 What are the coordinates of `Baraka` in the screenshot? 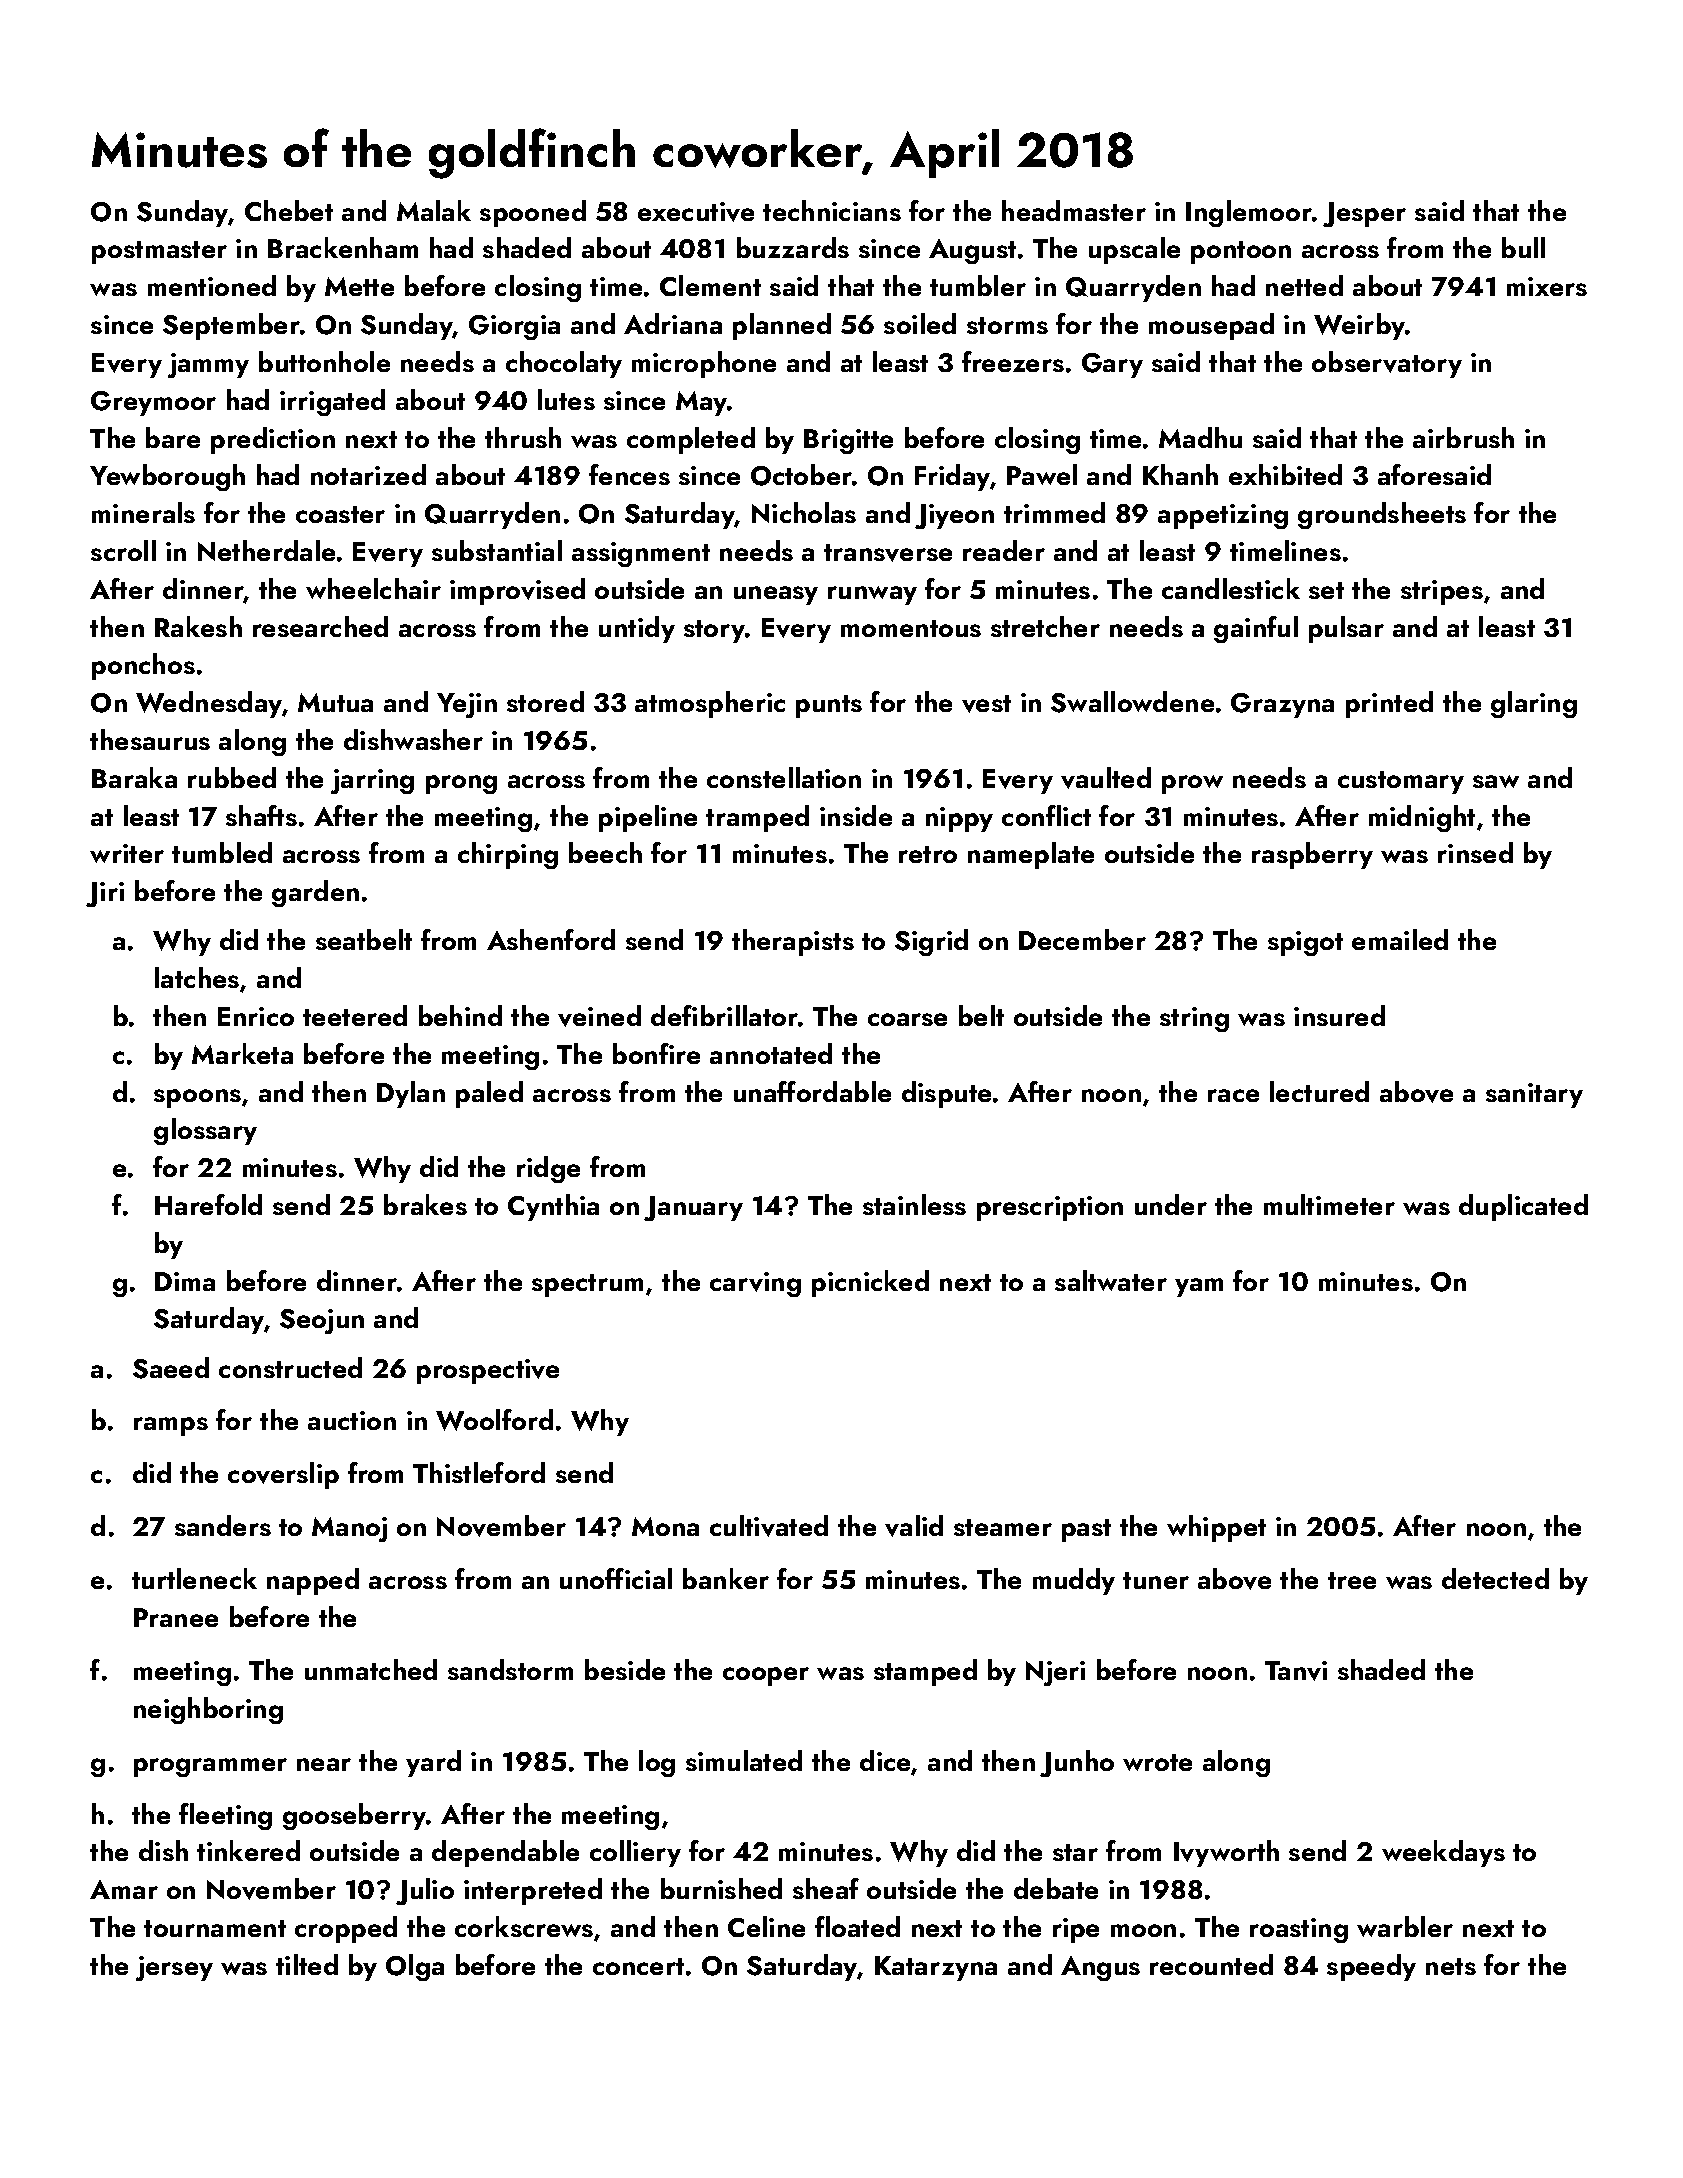 It's located at (134, 777).
